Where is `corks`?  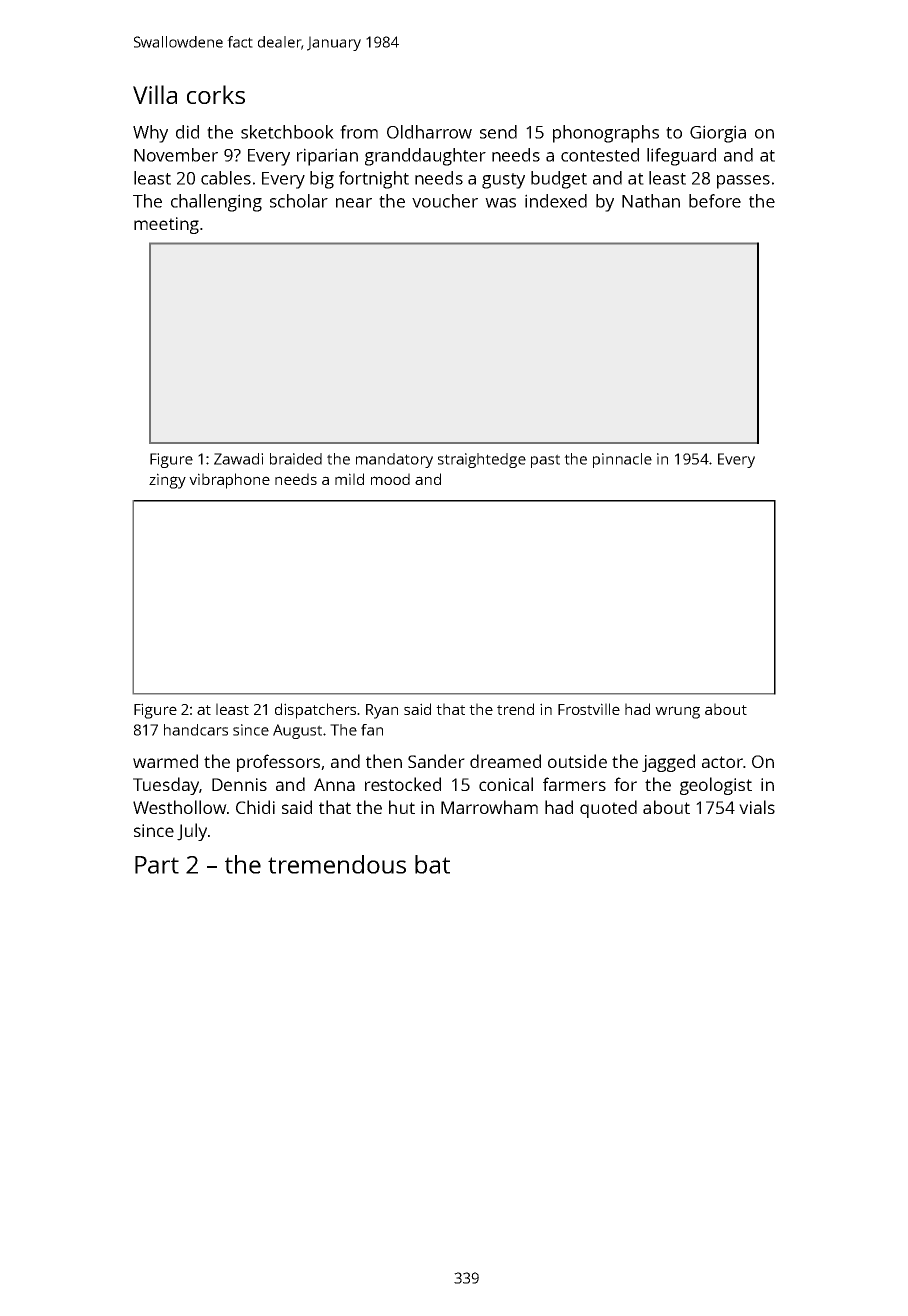 corks is located at coordinates (216, 94).
